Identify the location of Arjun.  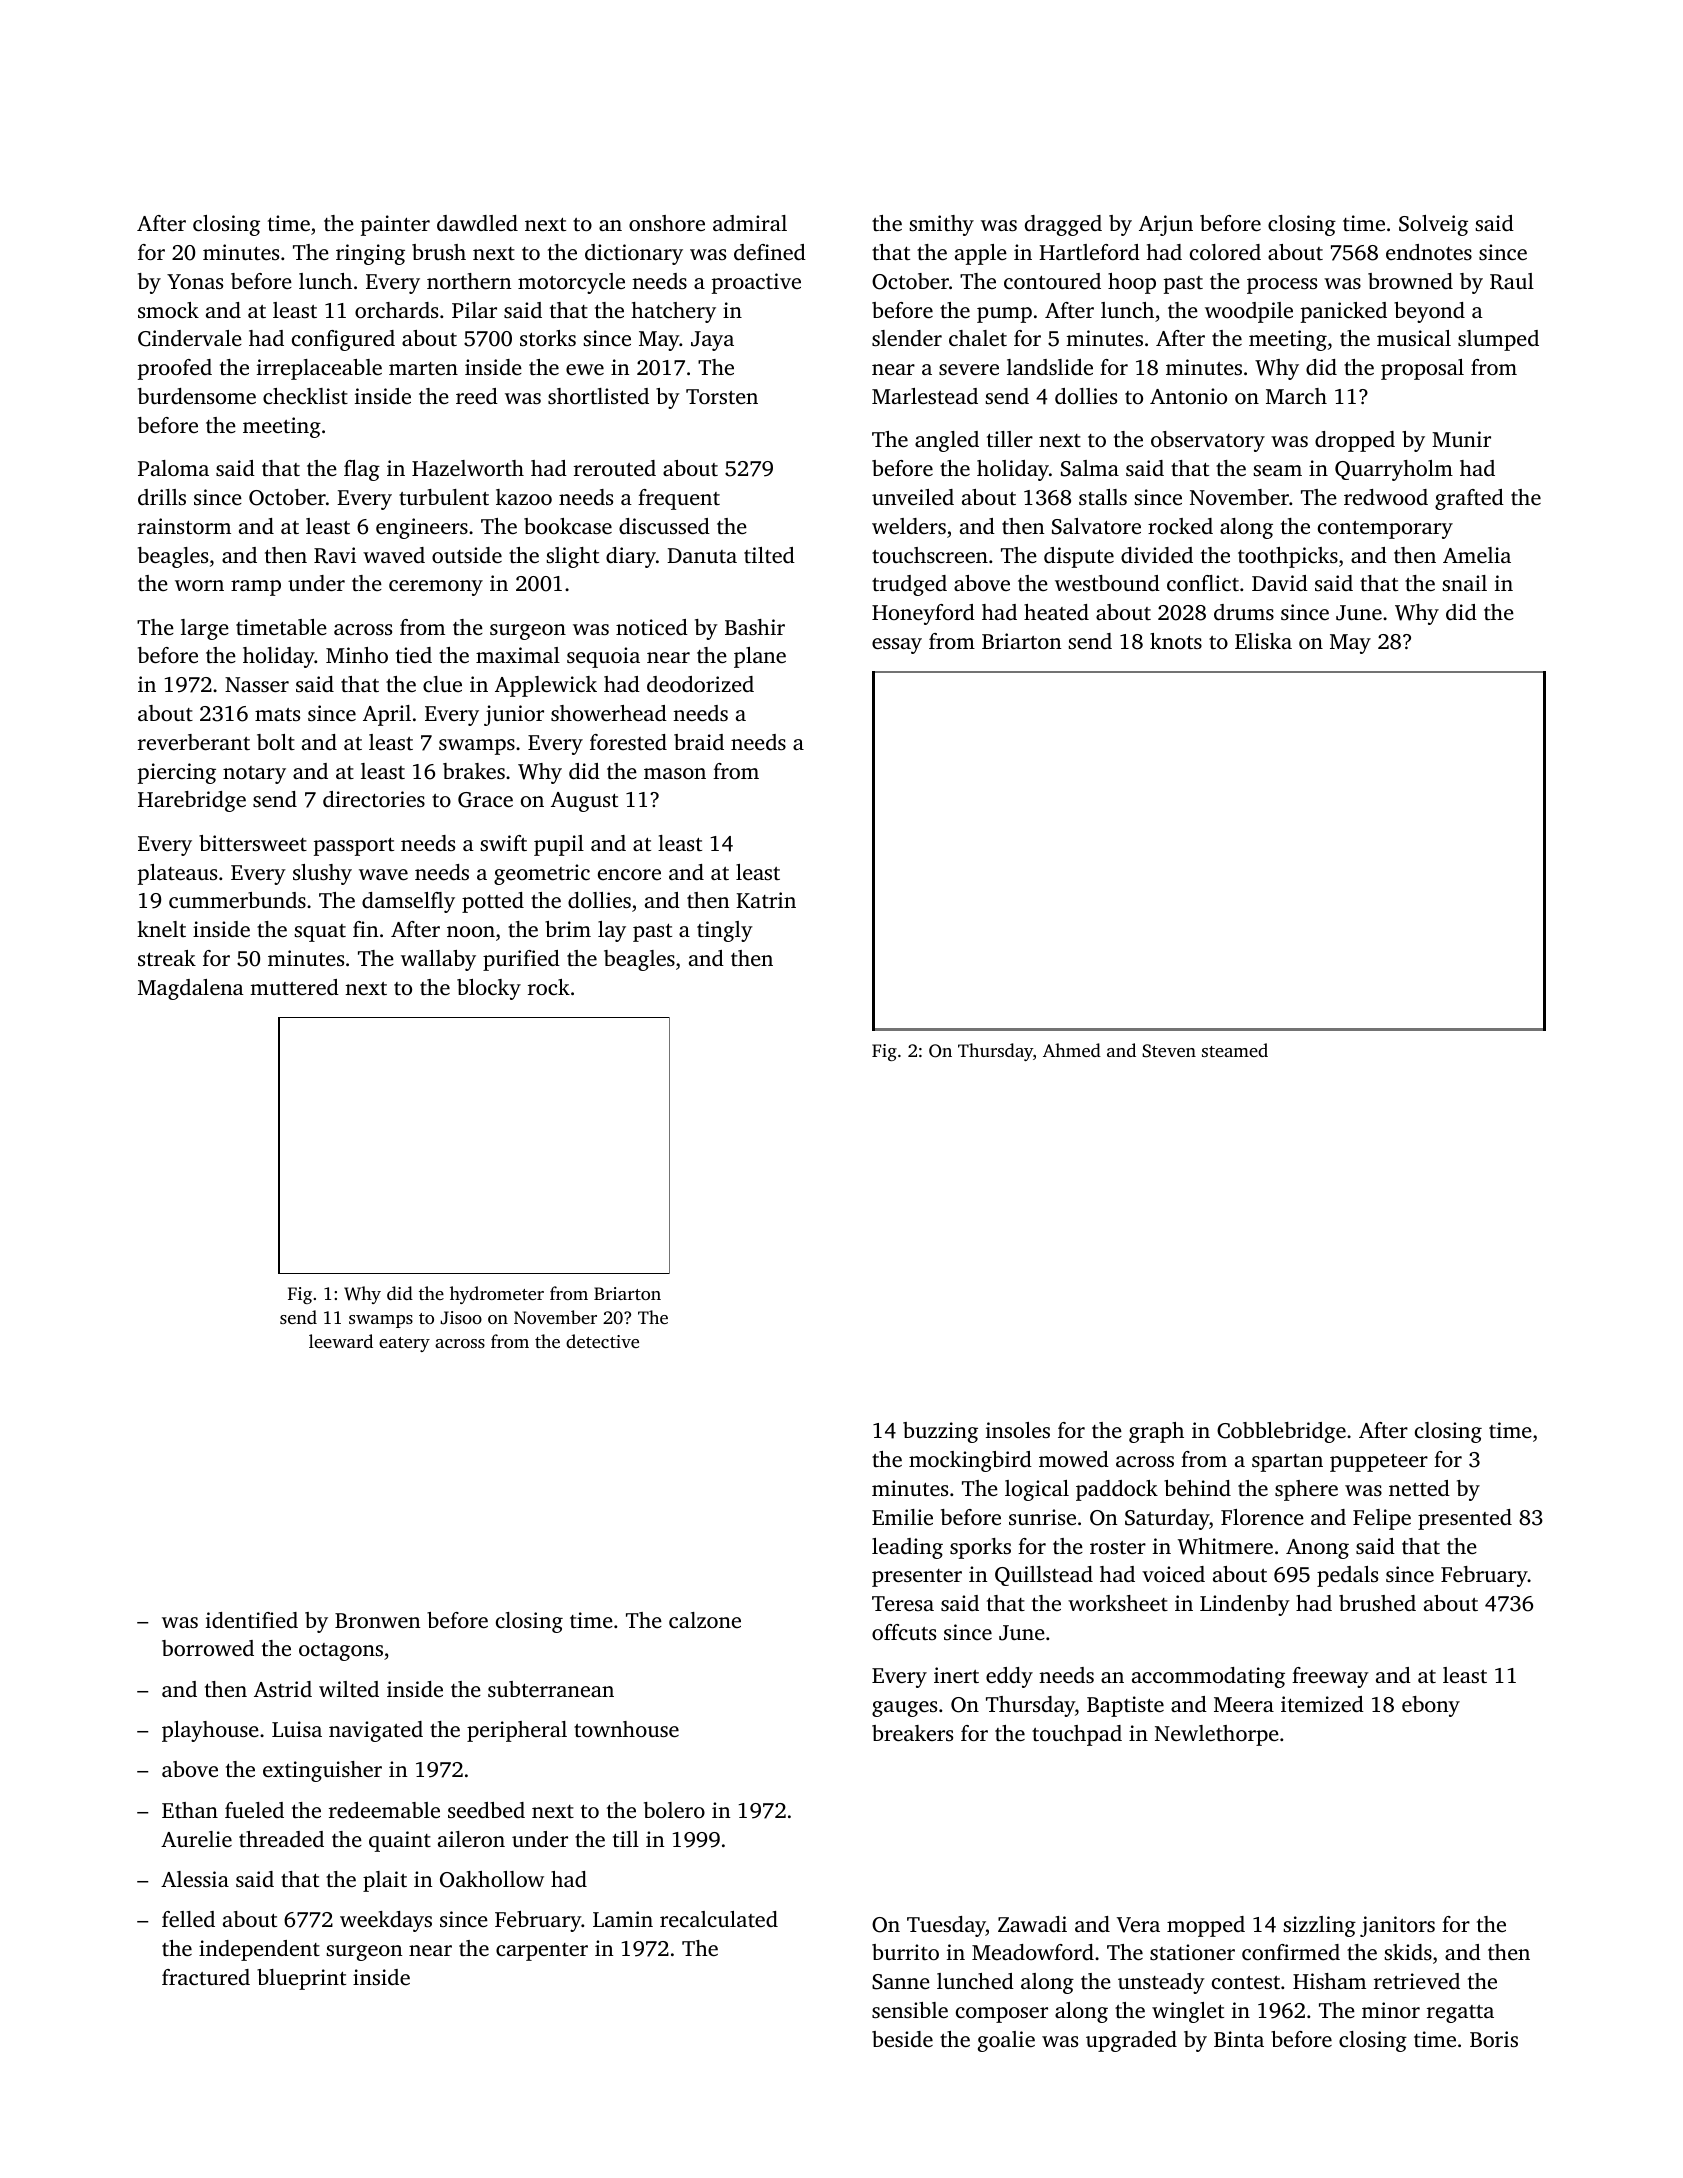
(1166, 225).
